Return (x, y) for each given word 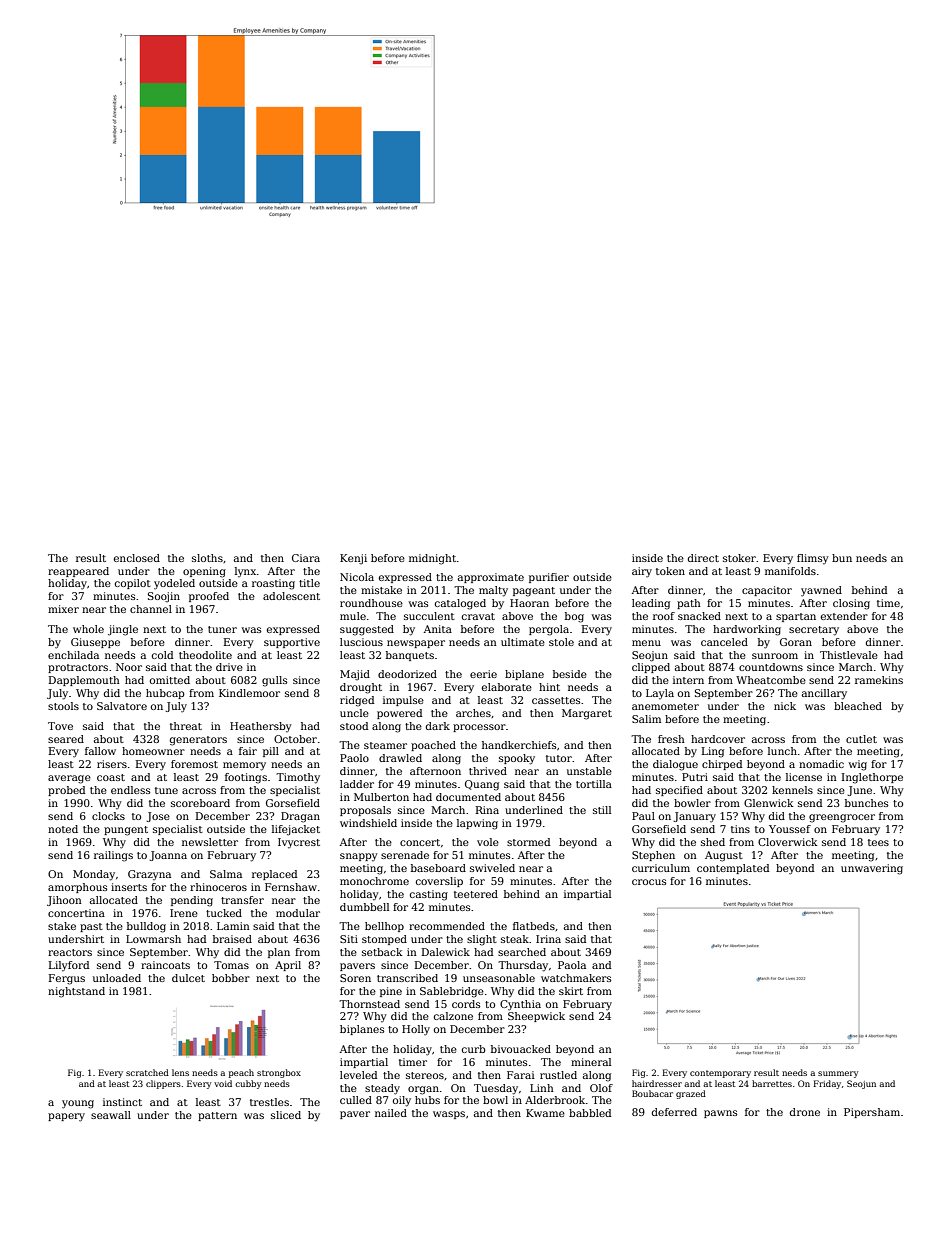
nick (785, 706)
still (602, 810)
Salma (226, 874)
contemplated (733, 869)
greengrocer (842, 818)
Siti (349, 939)
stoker (739, 558)
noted (63, 829)
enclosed (137, 558)
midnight (432, 559)
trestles (269, 1102)
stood (354, 726)
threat (186, 726)
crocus (649, 882)
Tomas (231, 965)
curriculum (661, 868)
